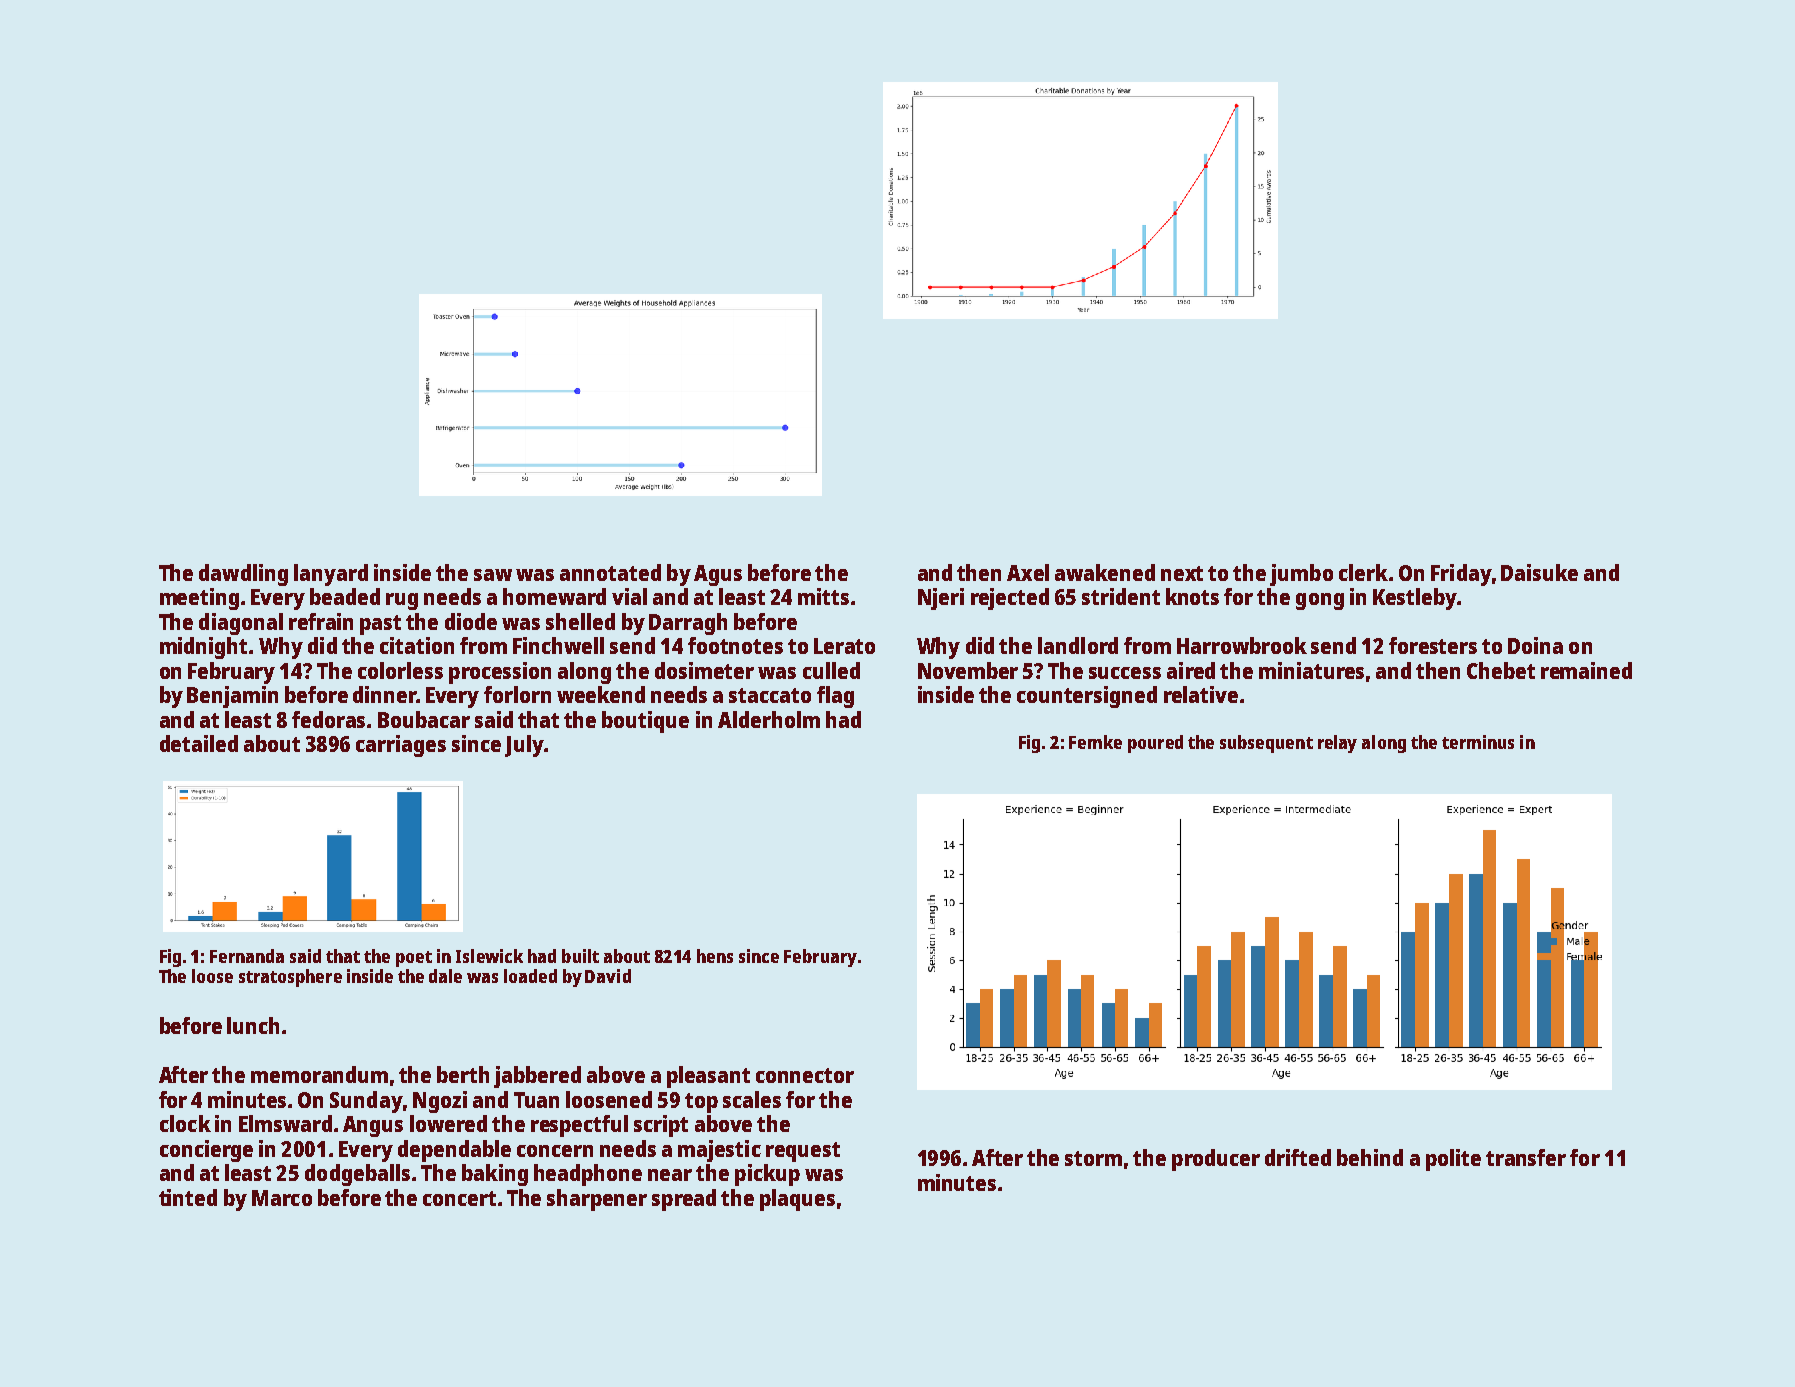 The height and width of the image is (1387, 1795). What do you see at coordinates (401, 746) in the image?
I see `carriages` at bounding box center [401, 746].
